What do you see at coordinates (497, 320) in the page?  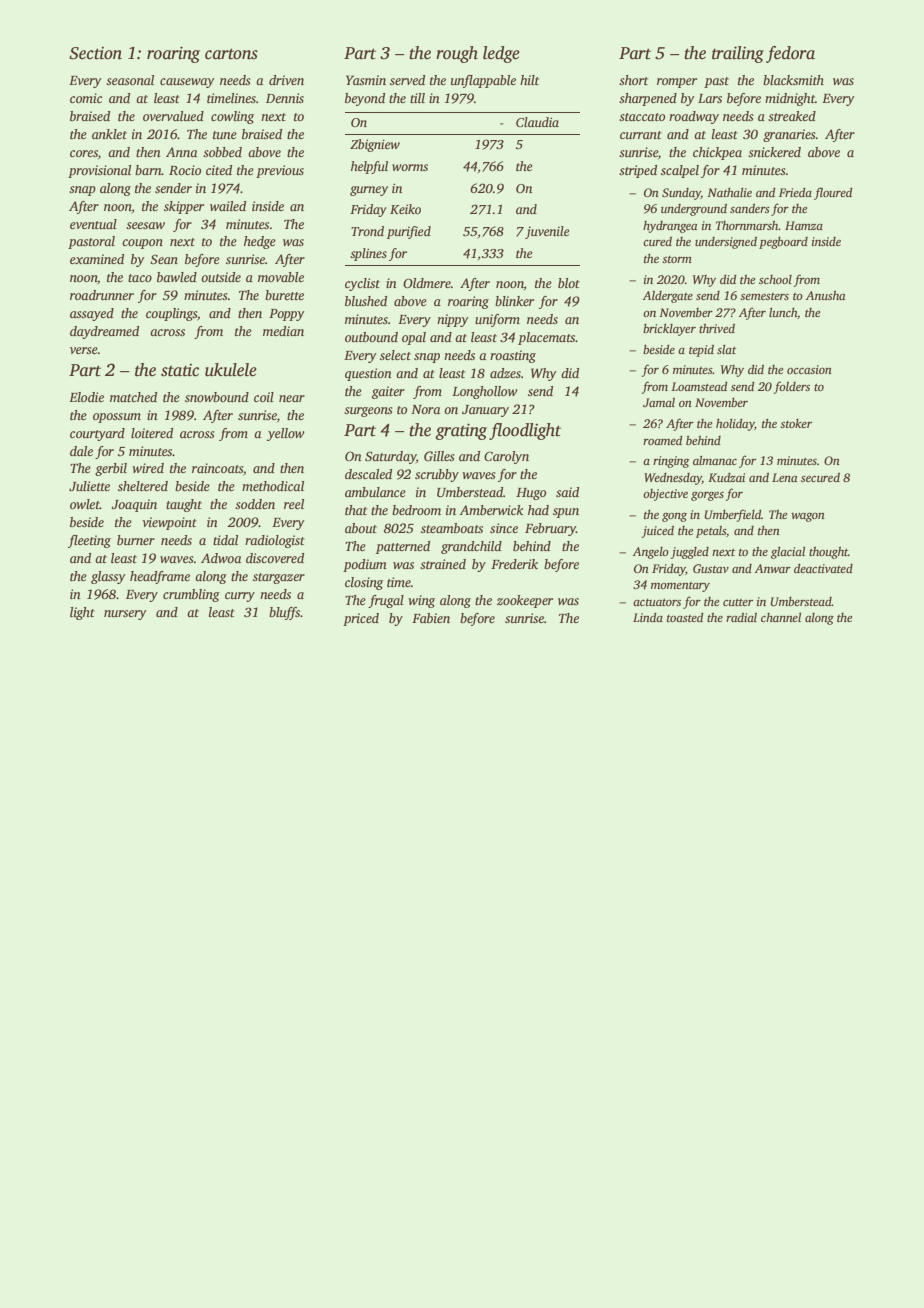 I see `uniform` at bounding box center [497, 320].
